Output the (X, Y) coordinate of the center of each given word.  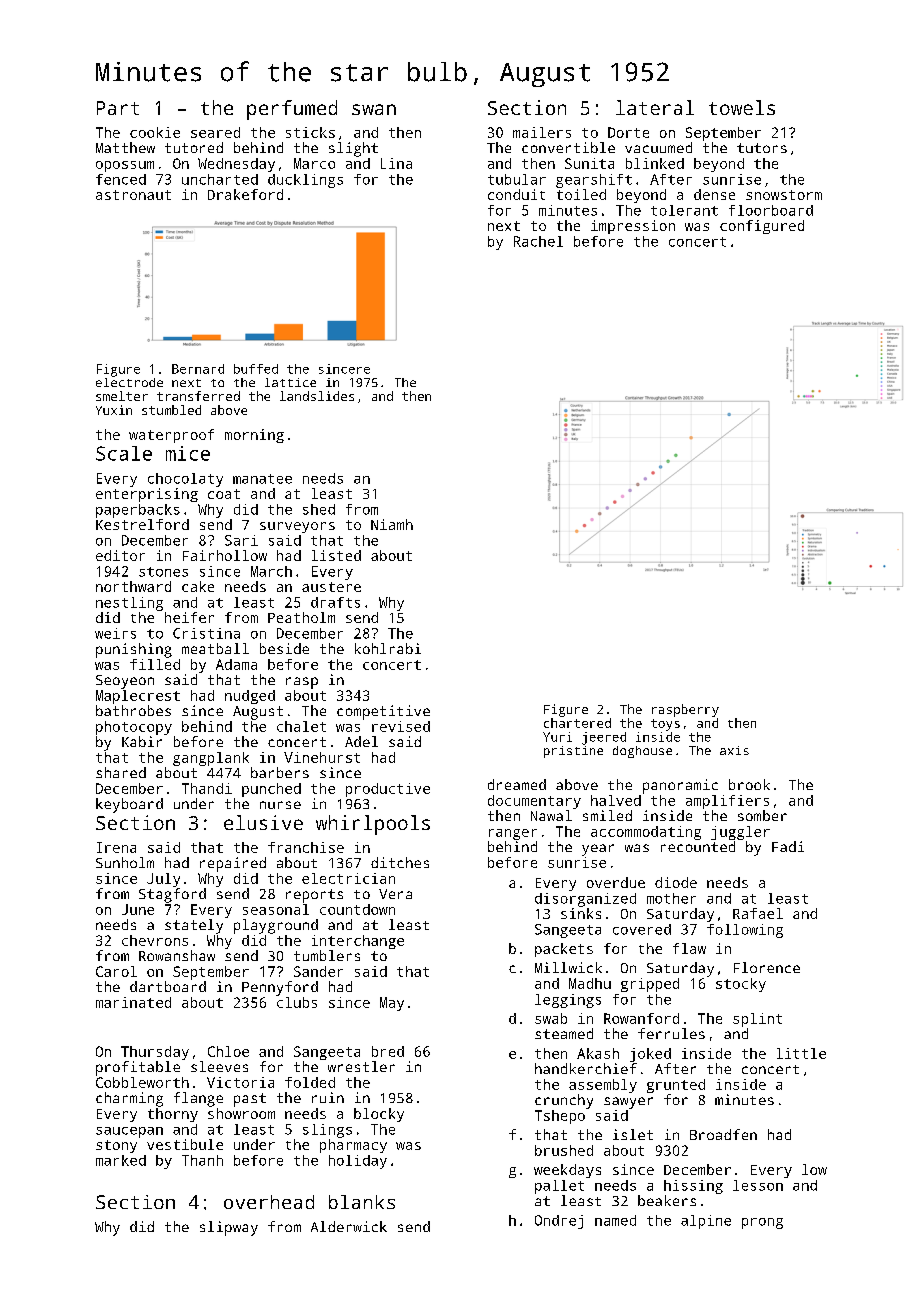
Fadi (788, 846)
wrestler (361, 1066)
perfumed (292, 110)
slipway (229, 1228)
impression (633, 227)
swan (374, 109)
